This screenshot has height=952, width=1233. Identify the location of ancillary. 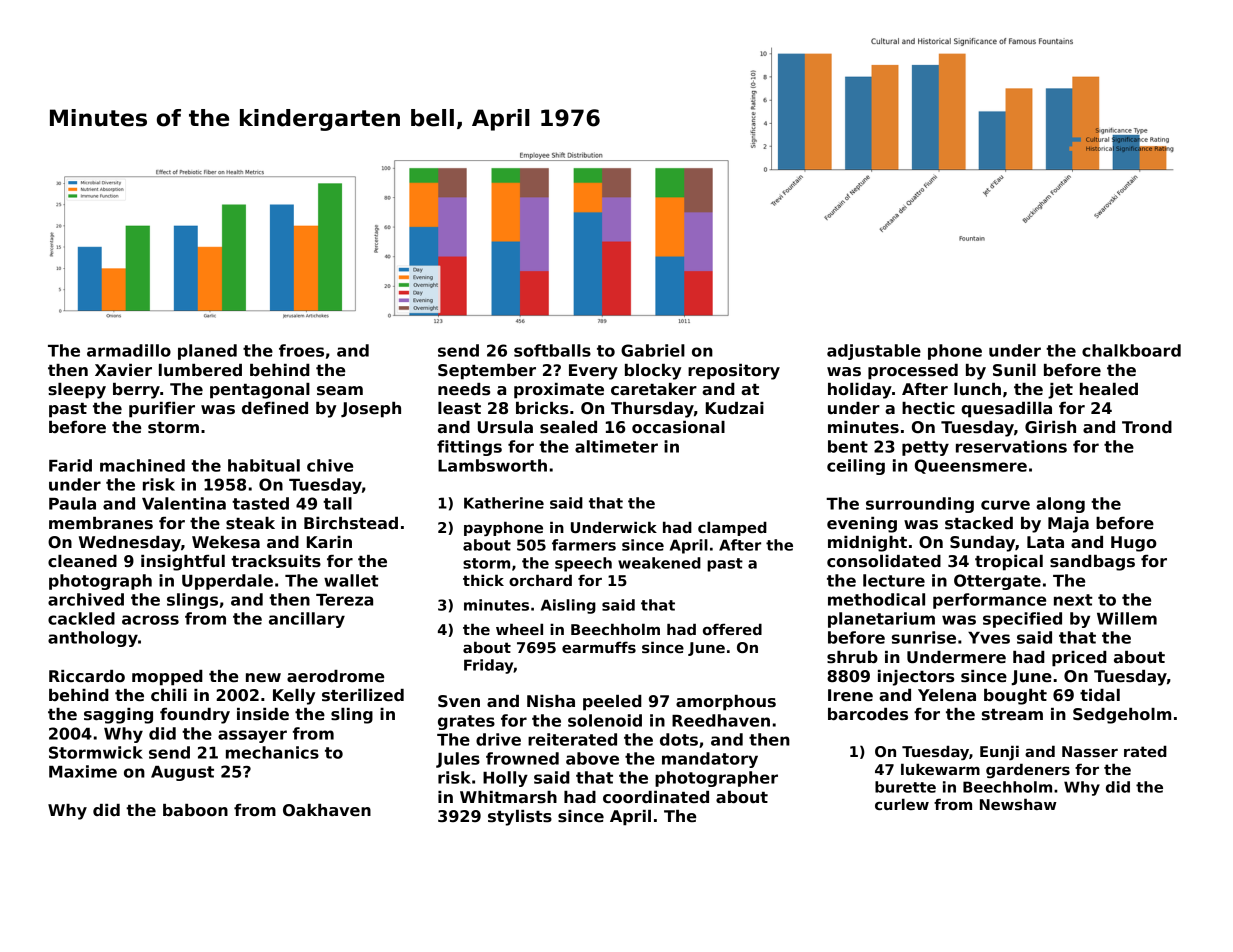
(307, 620).
